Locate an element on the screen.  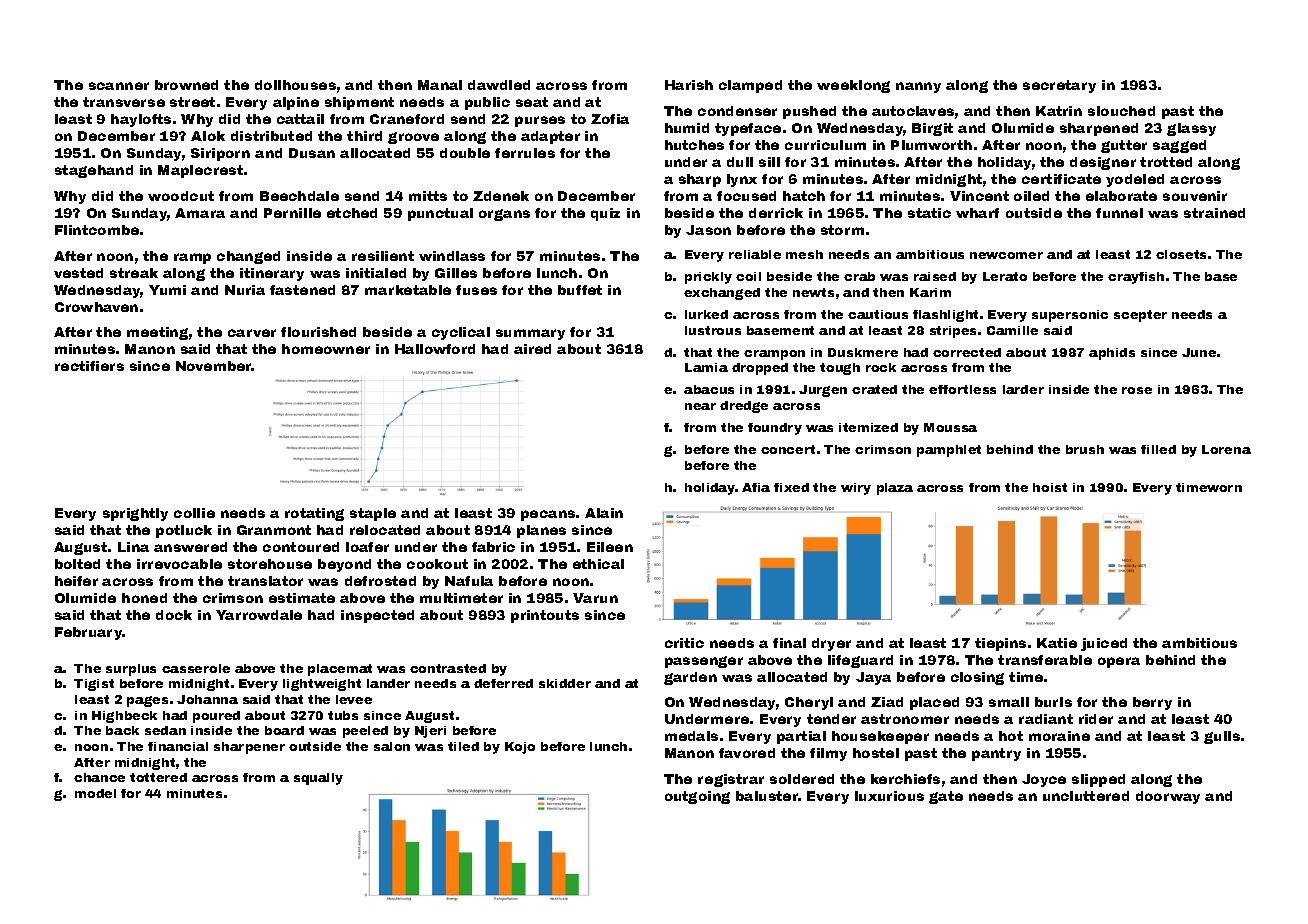
pushed is located at coordinates (809, 112).
